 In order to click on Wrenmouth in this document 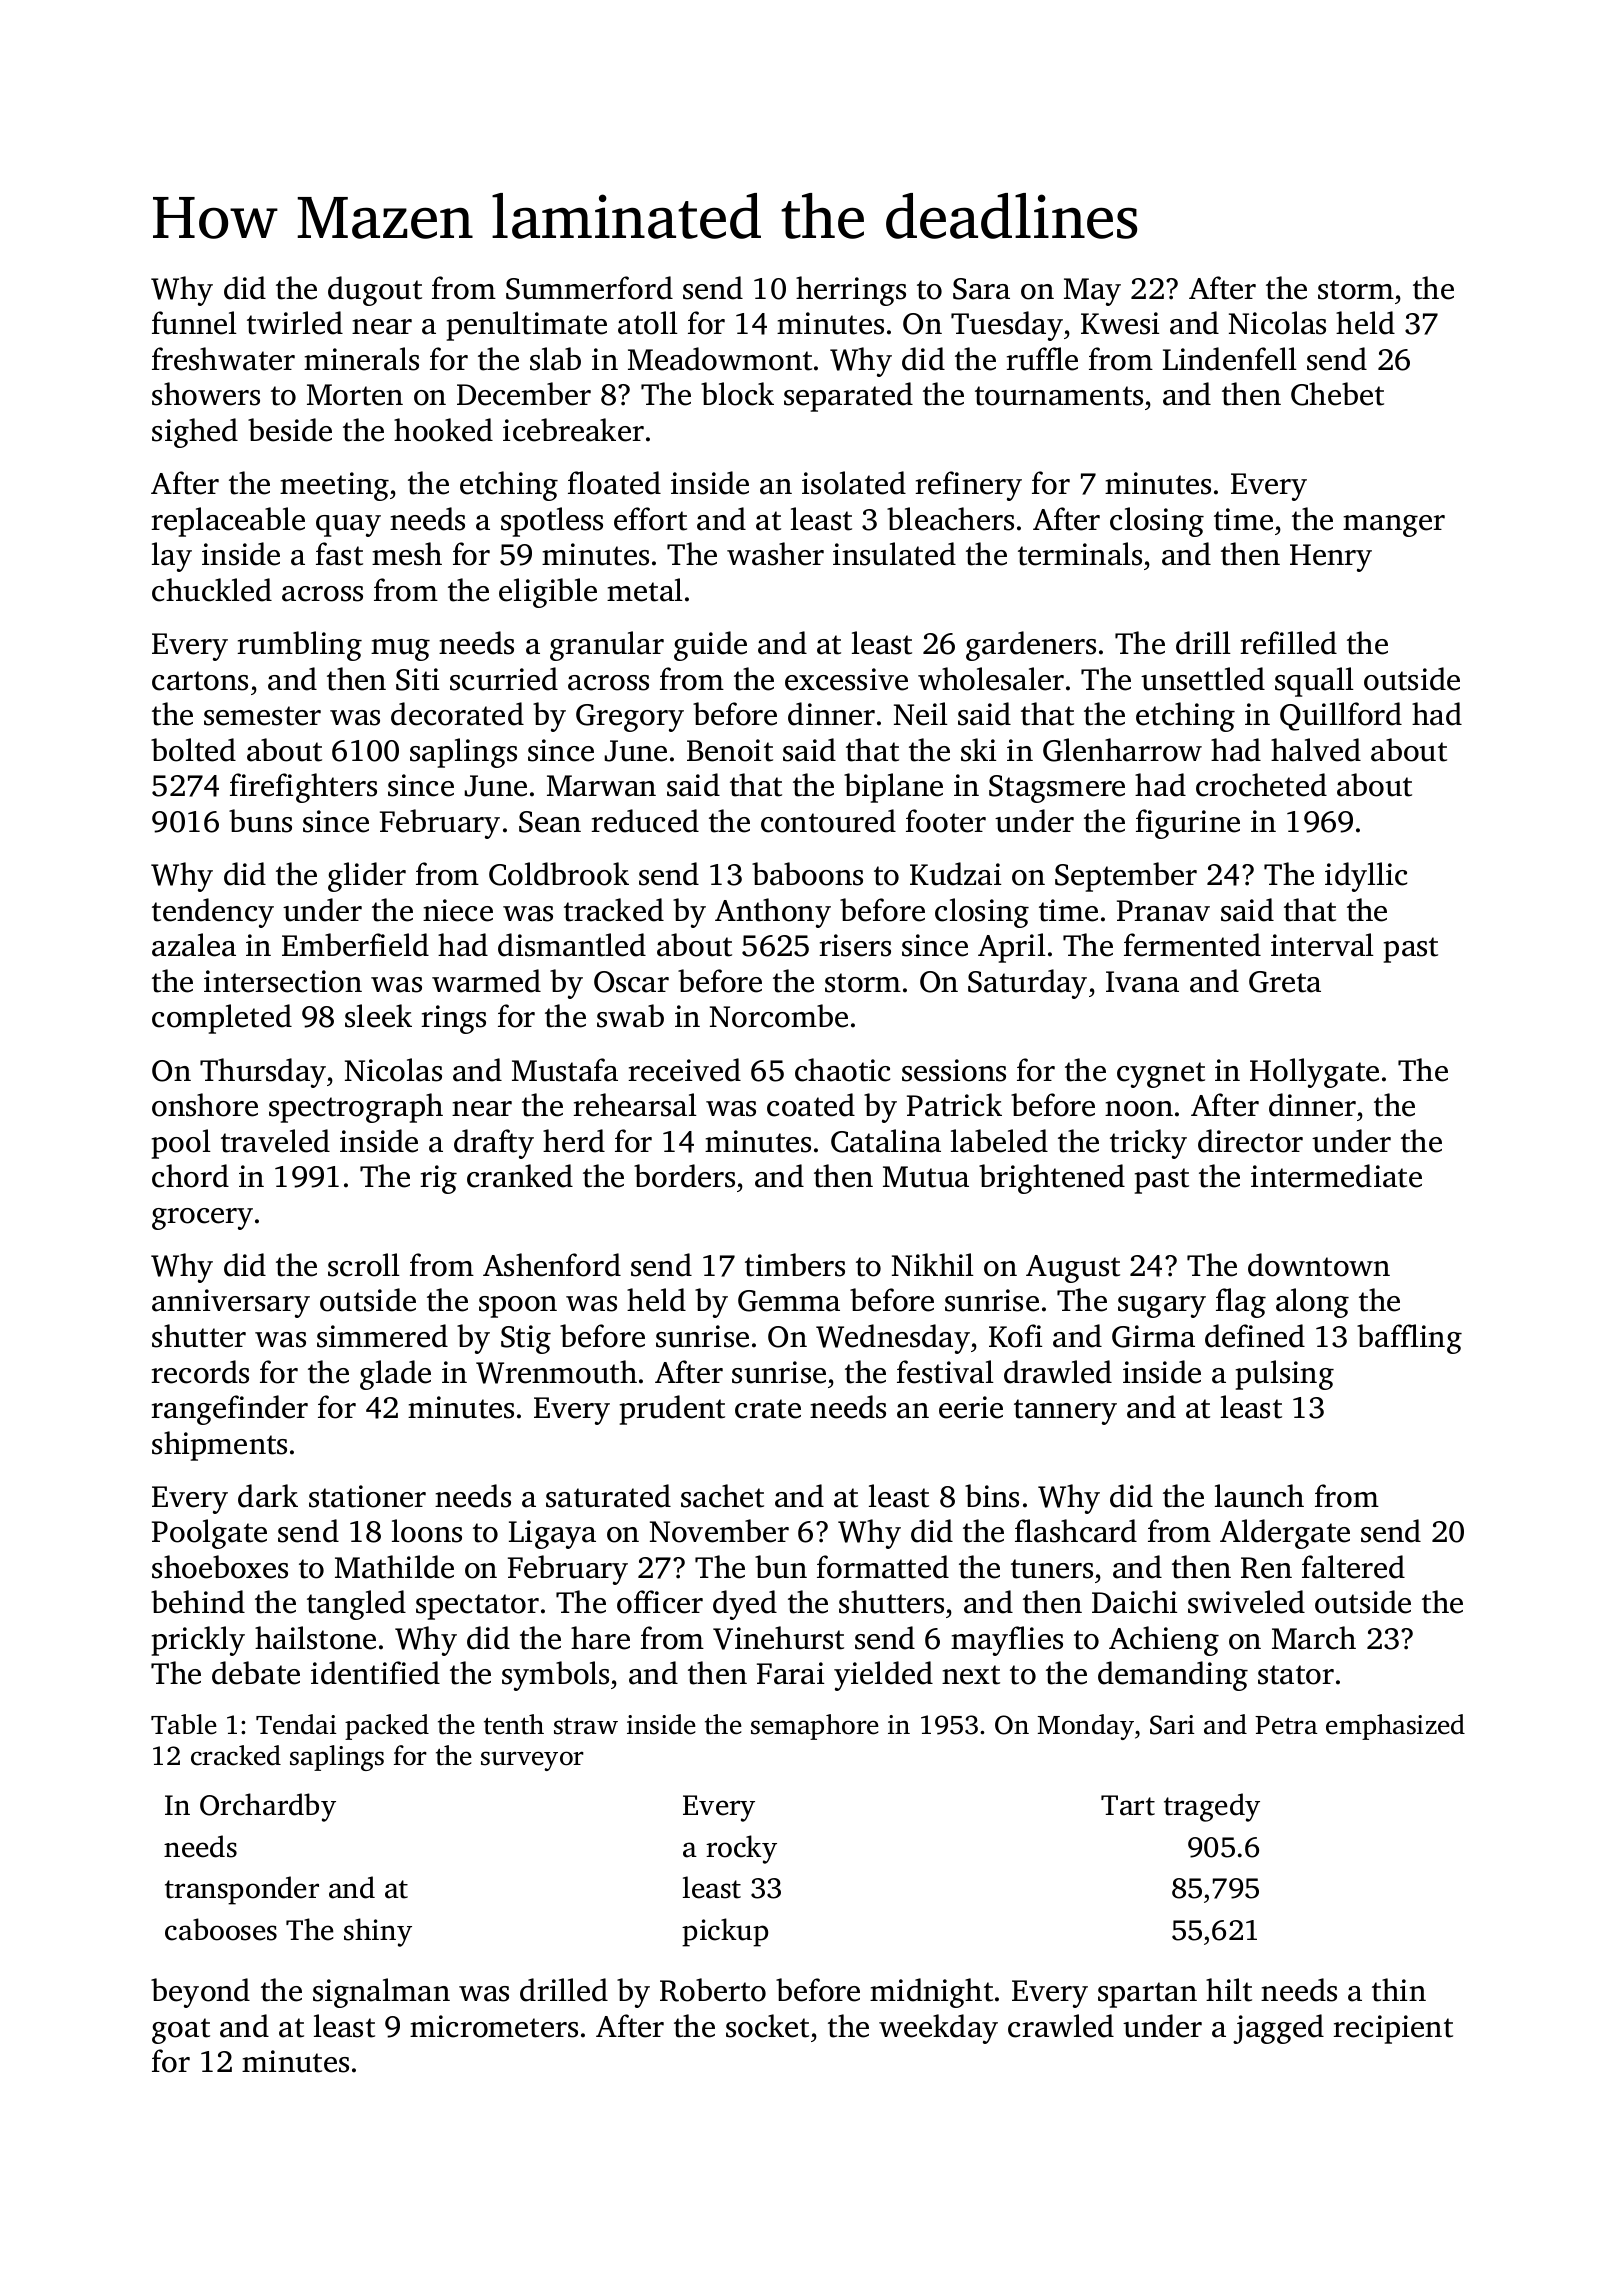, I will do `click(556, 1372)`.
